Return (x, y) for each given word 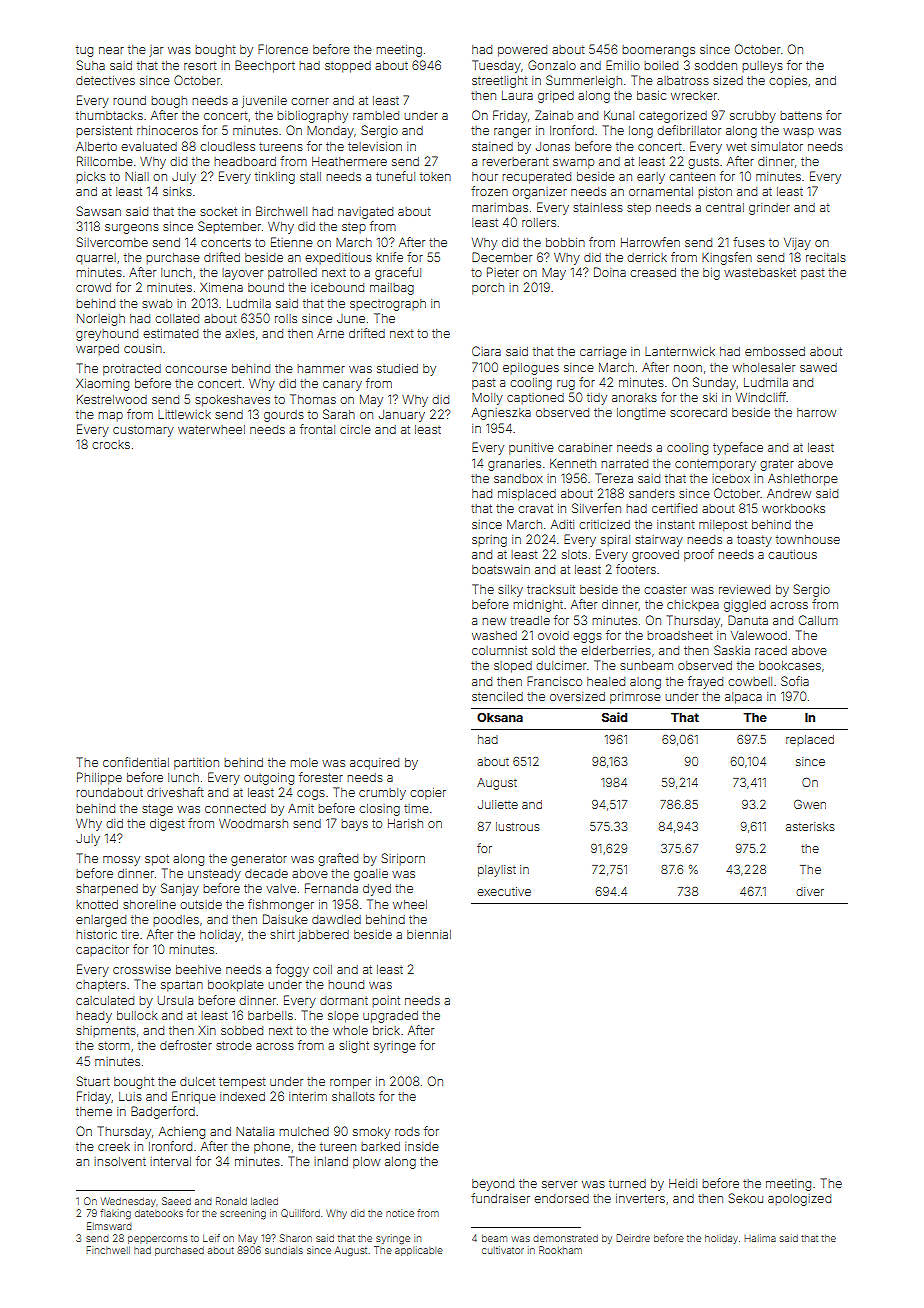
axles (240, 333)
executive (504, 891)
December (502, 257)
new (494, 621)
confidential (136, 762)
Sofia (795, 681)
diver (810, 891)
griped (556, 97)
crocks (111, 444)
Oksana (500, 717)
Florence (283, 49)
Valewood (759, 635)
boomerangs (658, 51)
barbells (270, 1015)
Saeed (176, 1201)
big (711, 274)
